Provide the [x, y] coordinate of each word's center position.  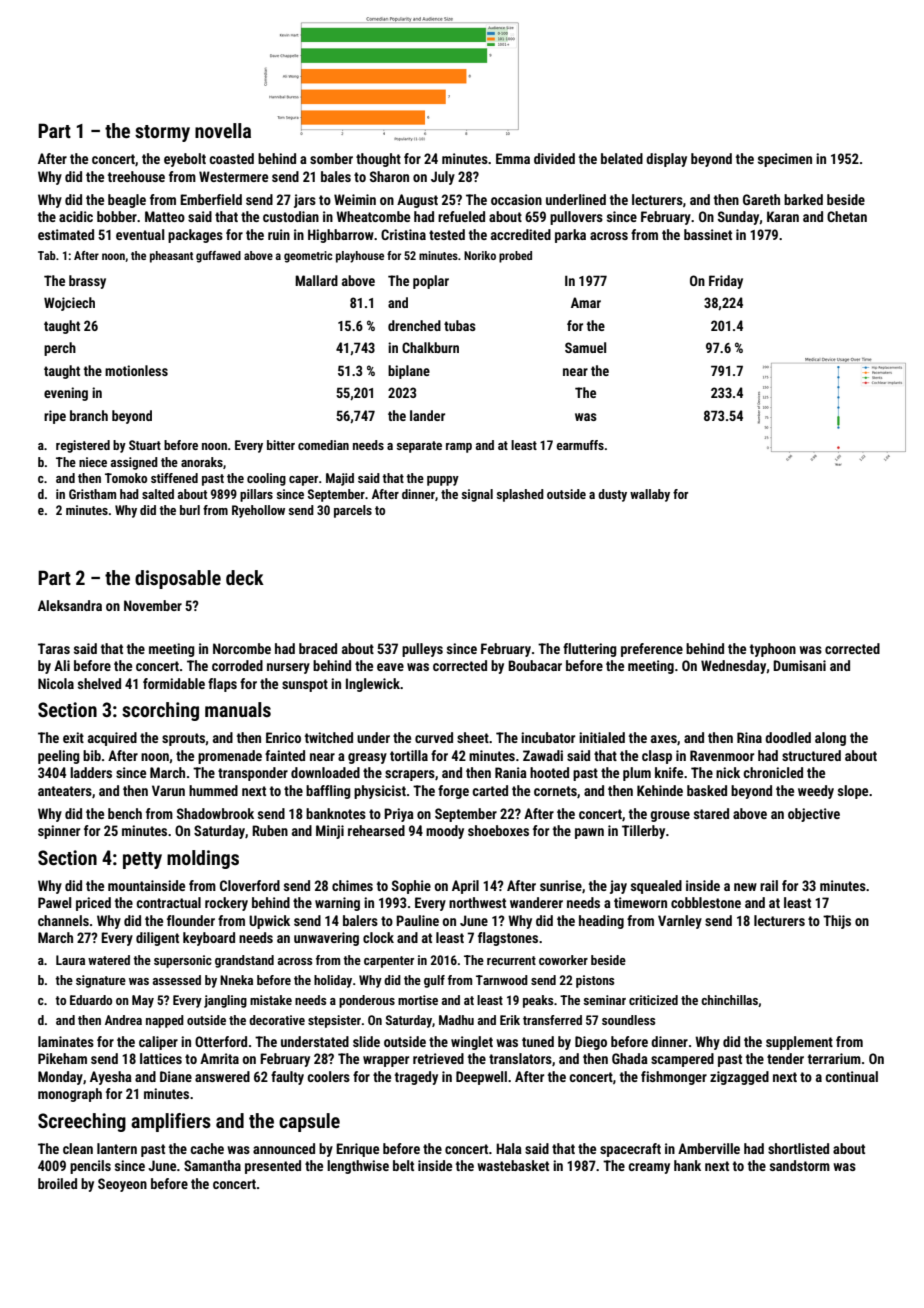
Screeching [82, 1122]
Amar [586, 302]
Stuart [145, 445]
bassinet [708, 234]
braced [318, 648]
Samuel [585, 347]
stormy [162, 133]
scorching [160, 711]
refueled [461, 216]
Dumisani [799, 665]
